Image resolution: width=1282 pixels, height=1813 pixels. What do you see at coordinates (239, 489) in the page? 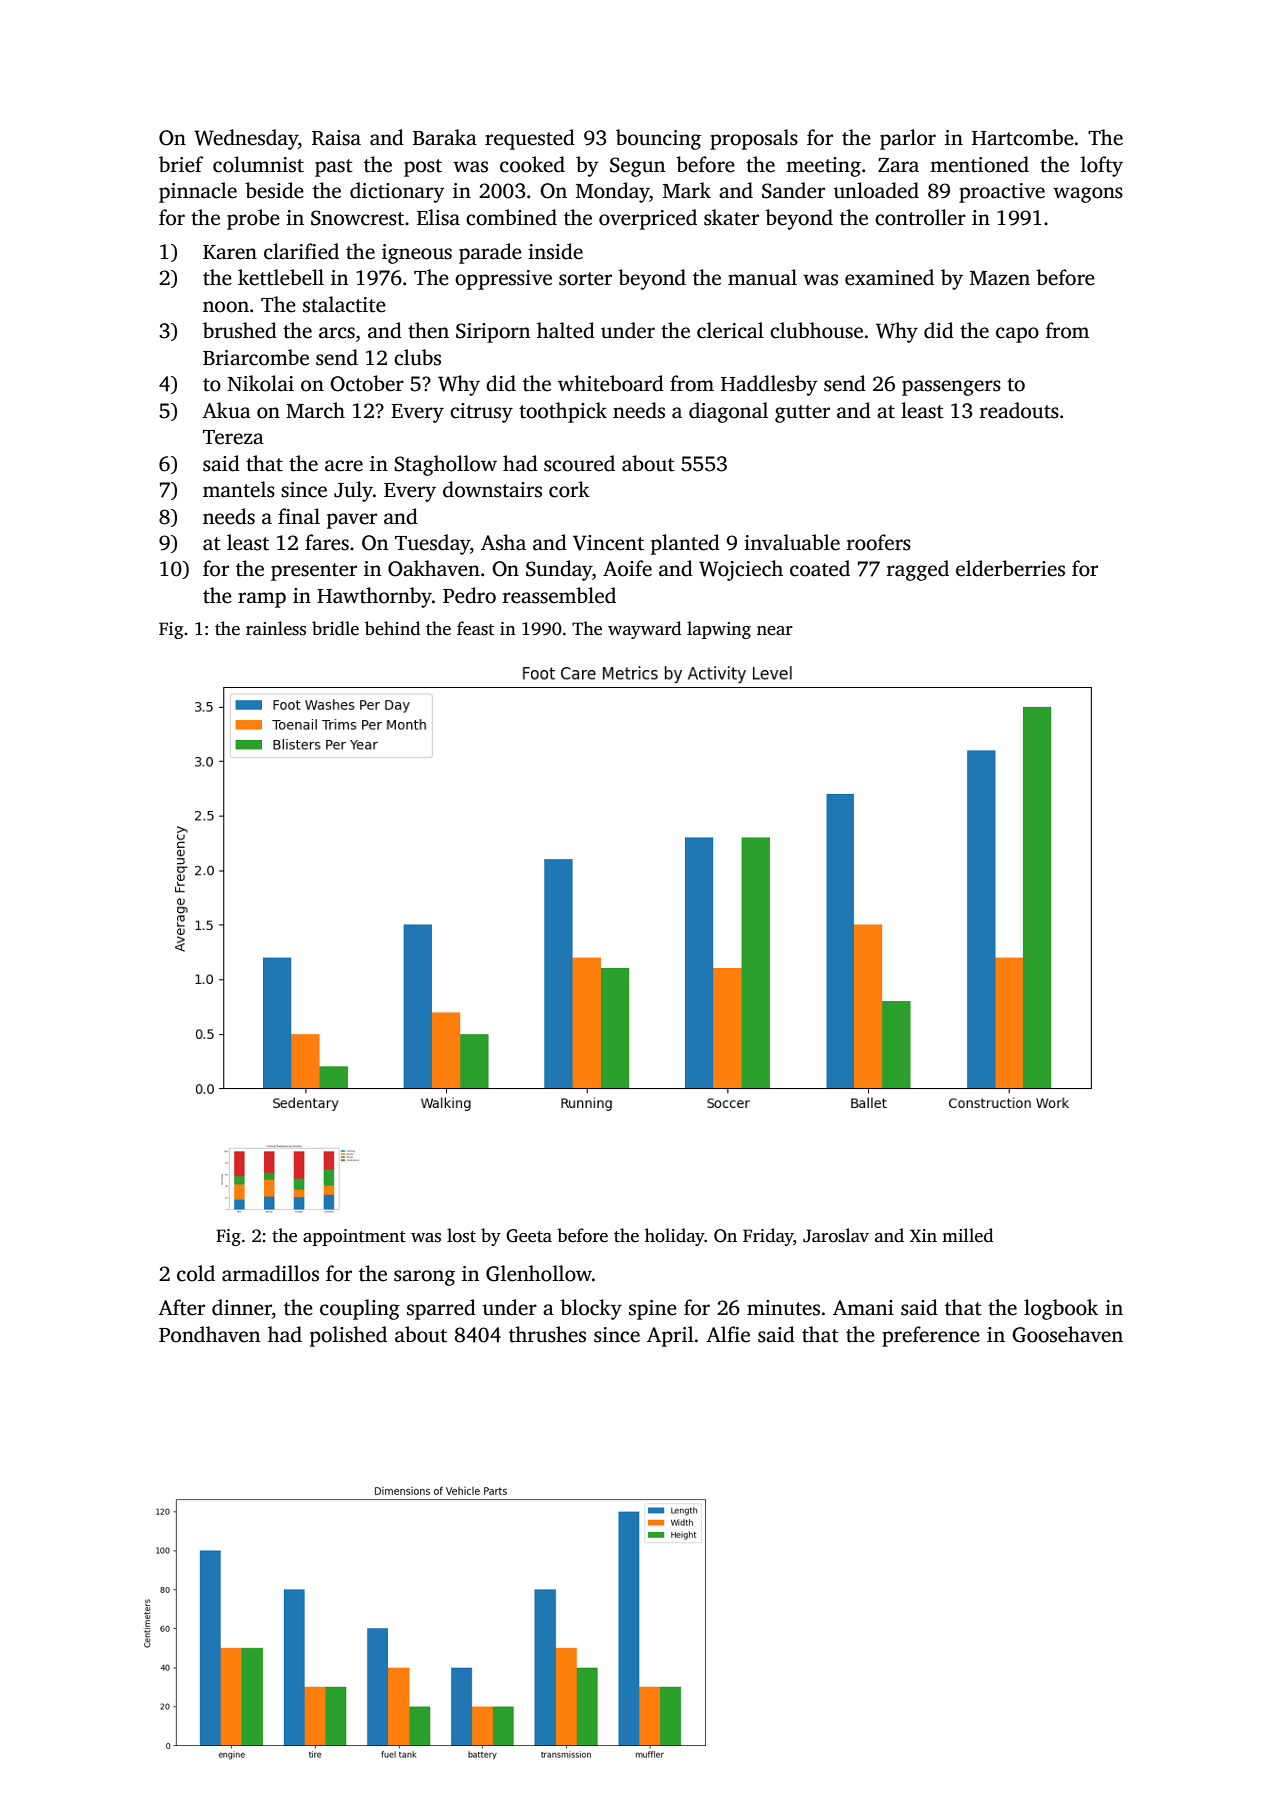
I see `mantels` at bounding box center [239, 489].
